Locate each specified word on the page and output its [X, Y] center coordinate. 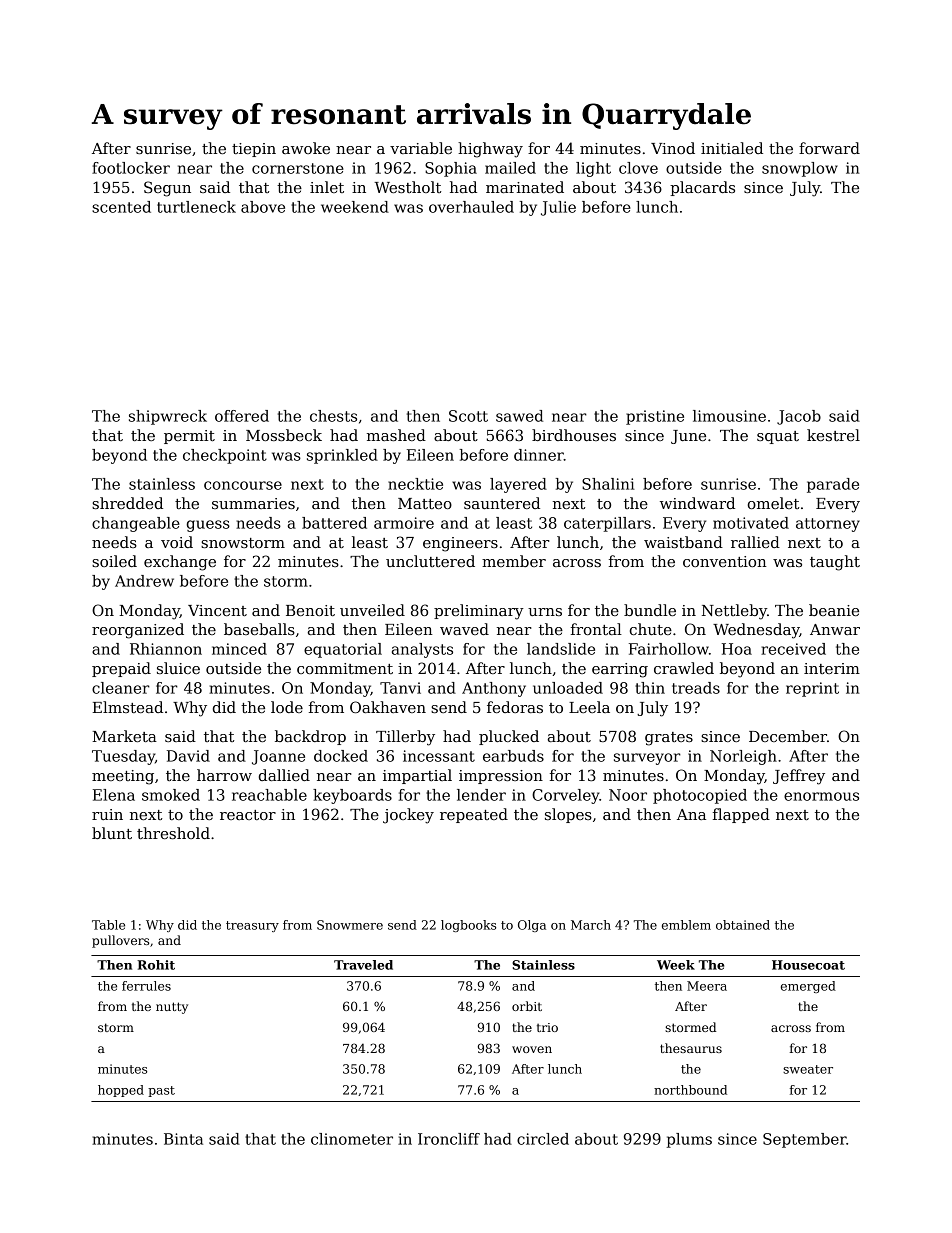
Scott [468, 416]
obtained [743, 925]
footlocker [131, 168]
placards [702, 188]
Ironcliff [449, 1139]
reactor [248, 815]
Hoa [737, 649]
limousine [729, 416]
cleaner [121, 688]
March [591, 925]
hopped [121, 1091]
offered [242, 416]
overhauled [471, 207]
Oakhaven [388, 707]
